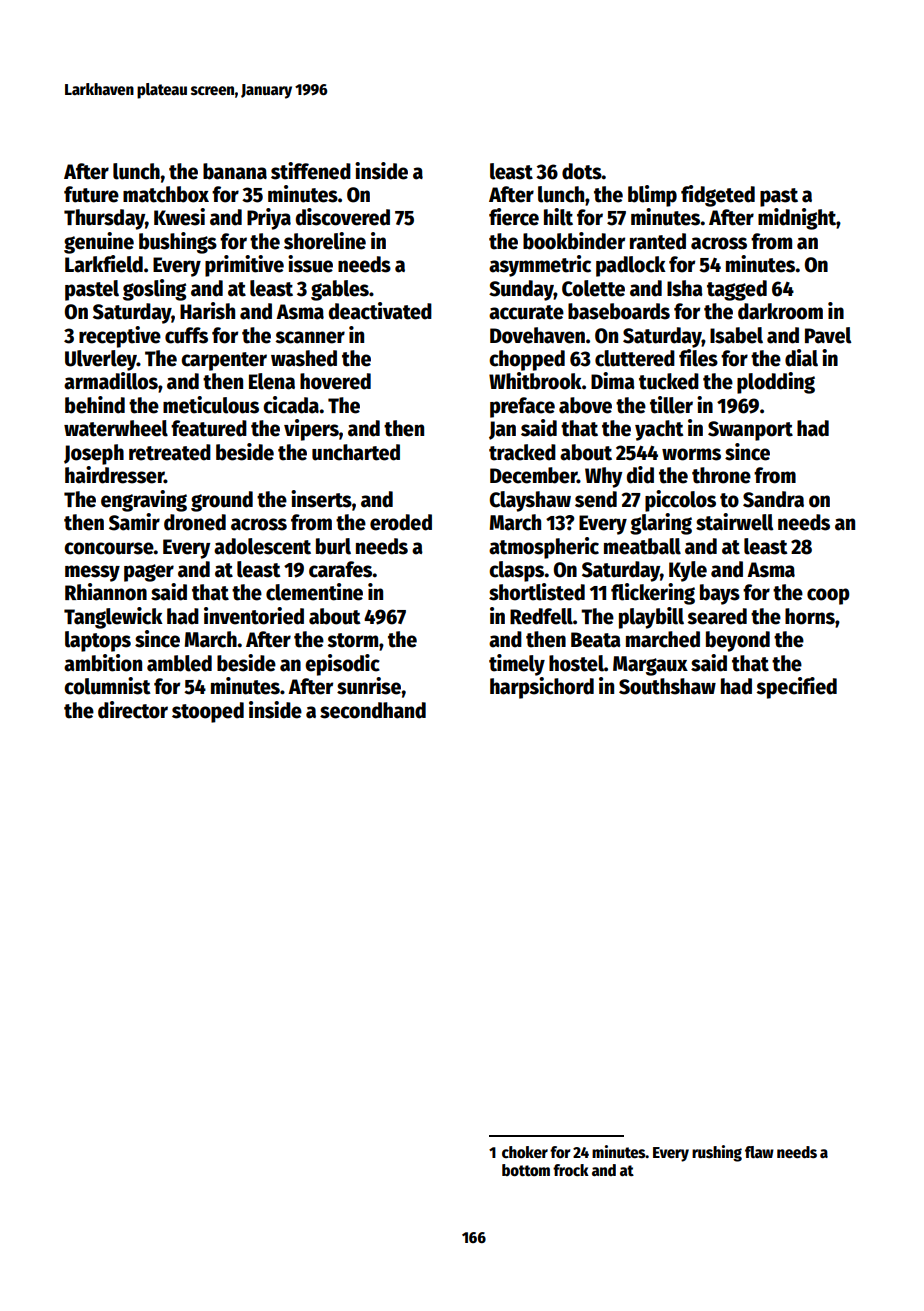  Describe the element at coordinates (582, 171) in the page. I see `dots` at that location.
